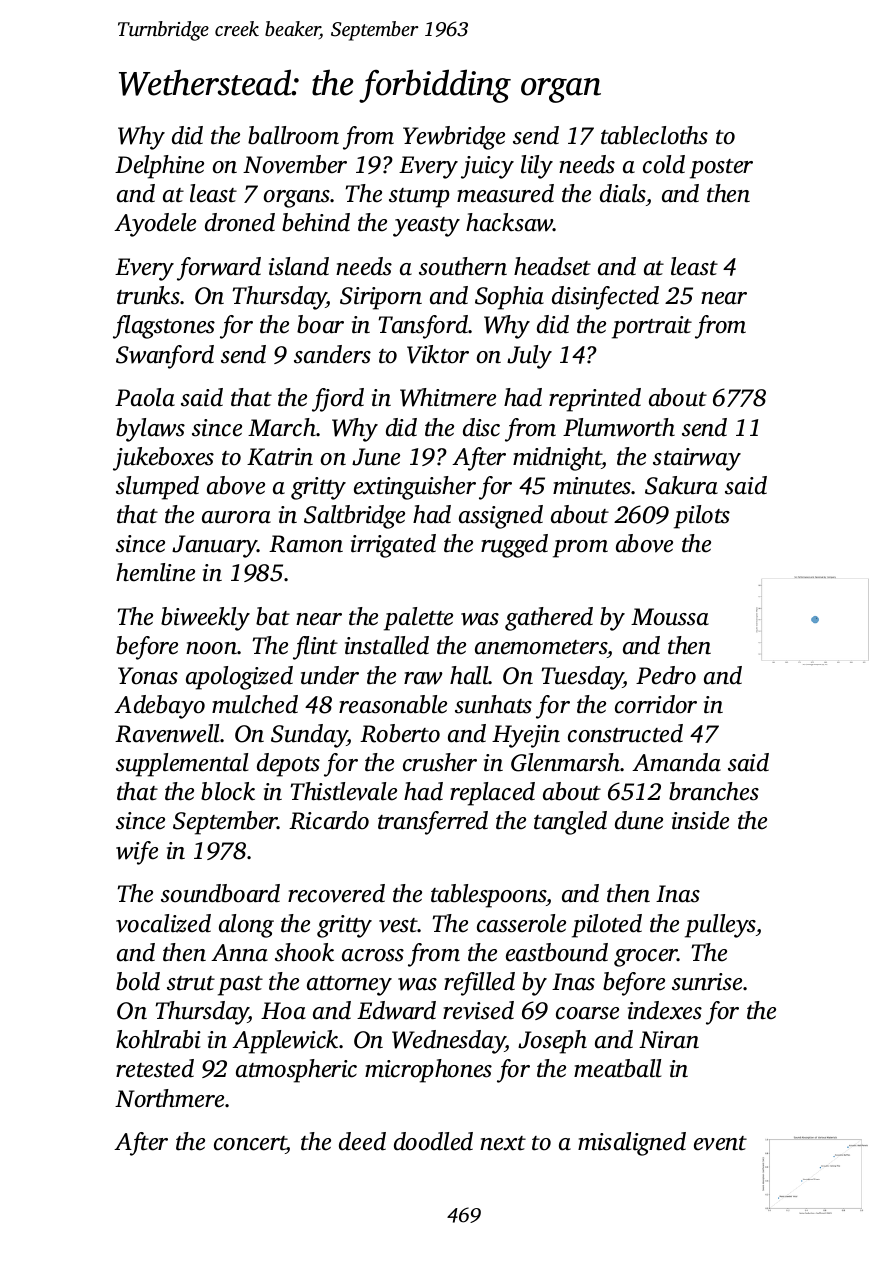 This screenshot has height=1269, width=894. I want to click on extinguisher, so click(415, 488).
